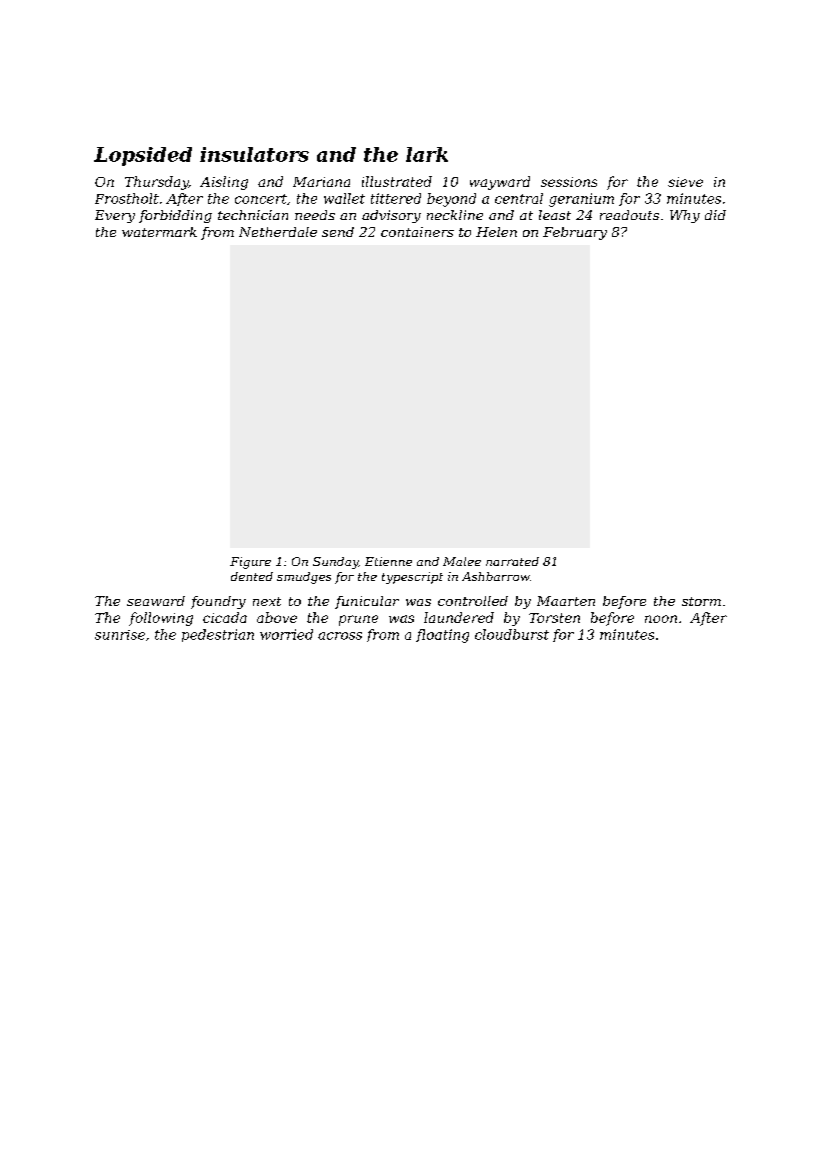 The image size is (821, 1165). I want to click on Lopsided, so click(143, 156).
